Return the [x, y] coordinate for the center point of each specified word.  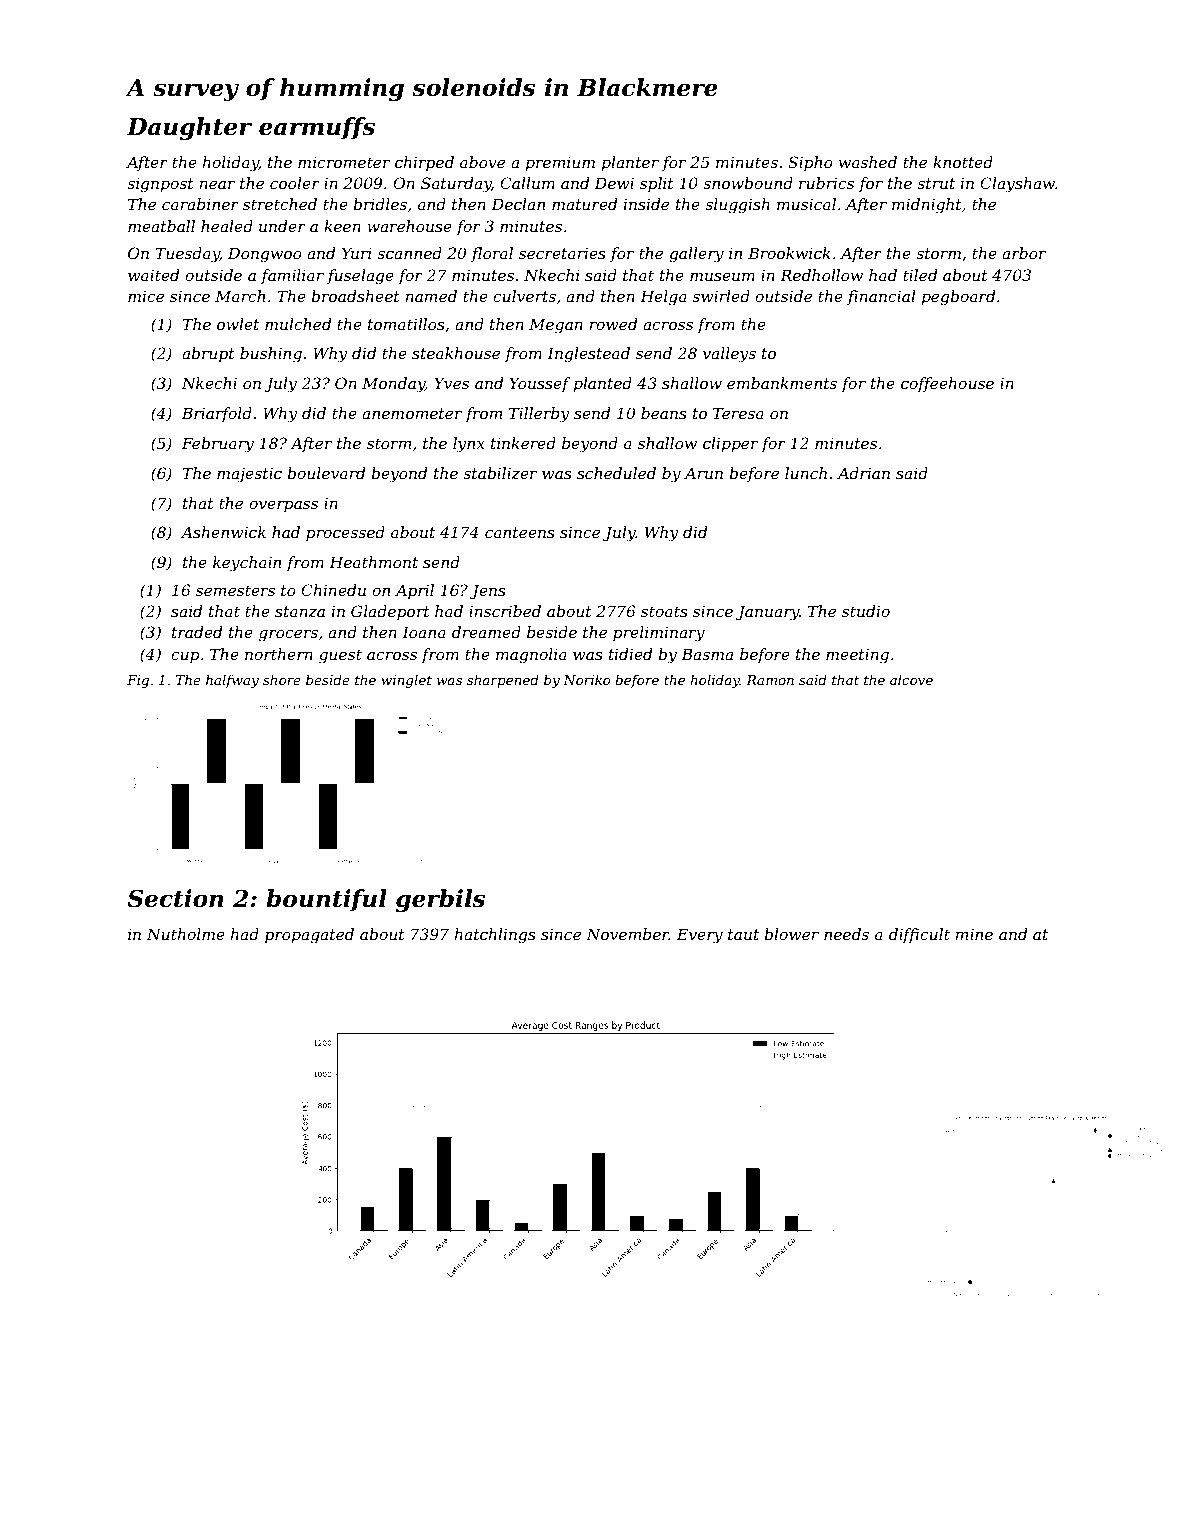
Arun [703, 473]
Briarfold [217, 414]
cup [185, 657]
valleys [729, 355]
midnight [927, 206]
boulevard [326, 473]
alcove [911, 679]
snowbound [748, 183]
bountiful [326, 900]
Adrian [863, 473]
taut [743, 934]
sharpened [503, 681]
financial [881, 297]
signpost [160, 185]
